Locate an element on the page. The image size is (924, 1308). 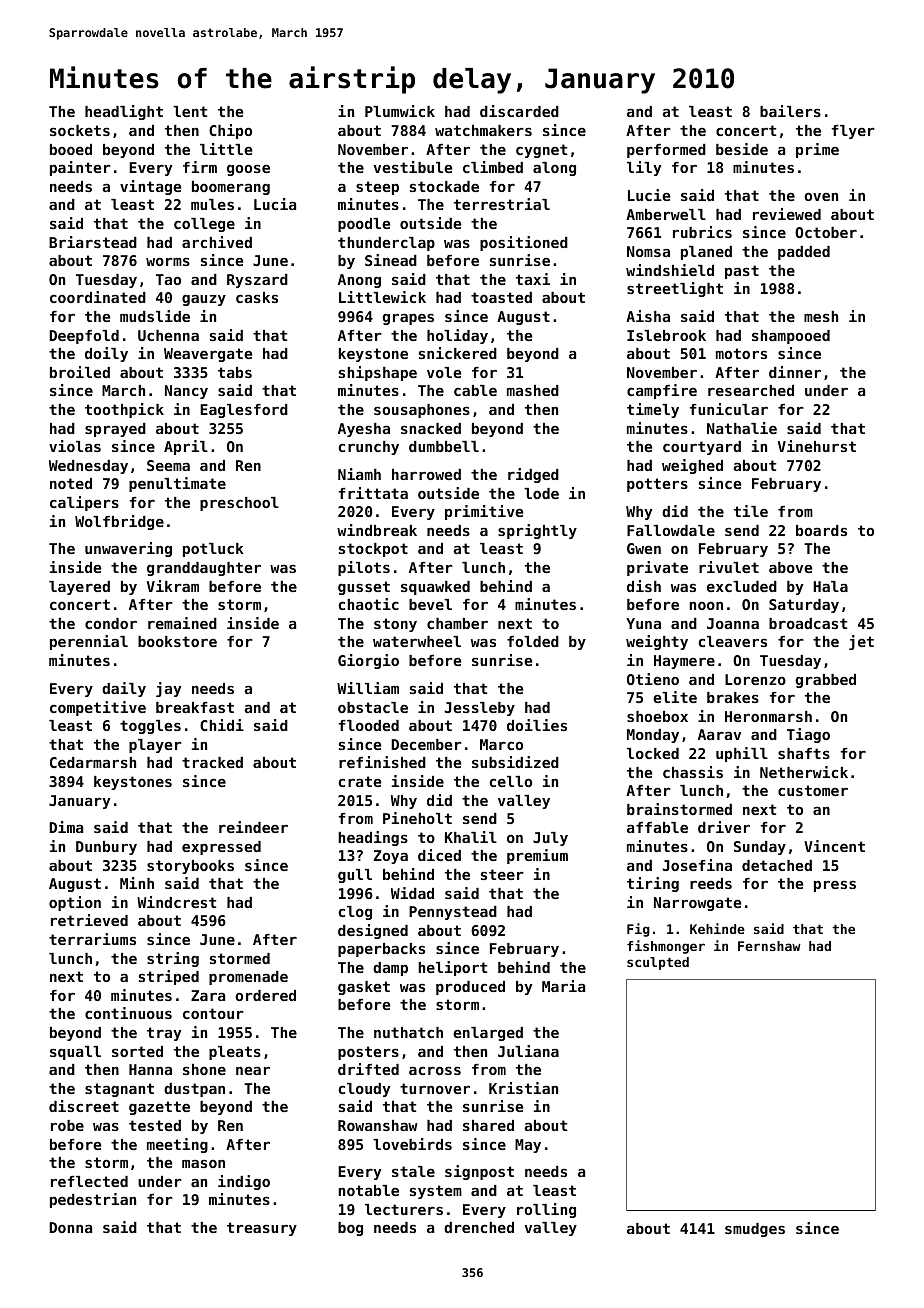
Donna is located at coordinates (70, 1227).
